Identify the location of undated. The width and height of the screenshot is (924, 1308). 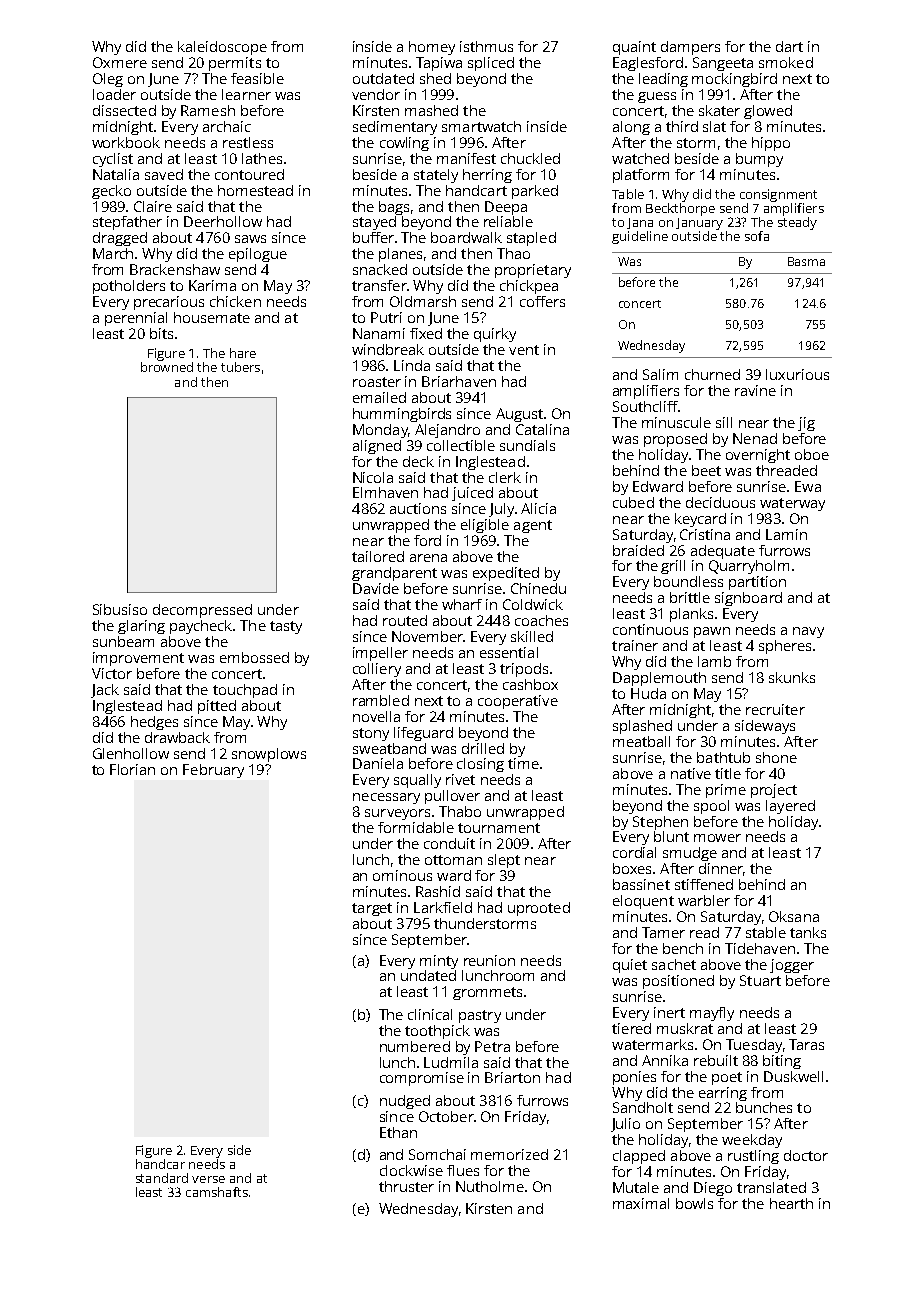
(428, 975).
